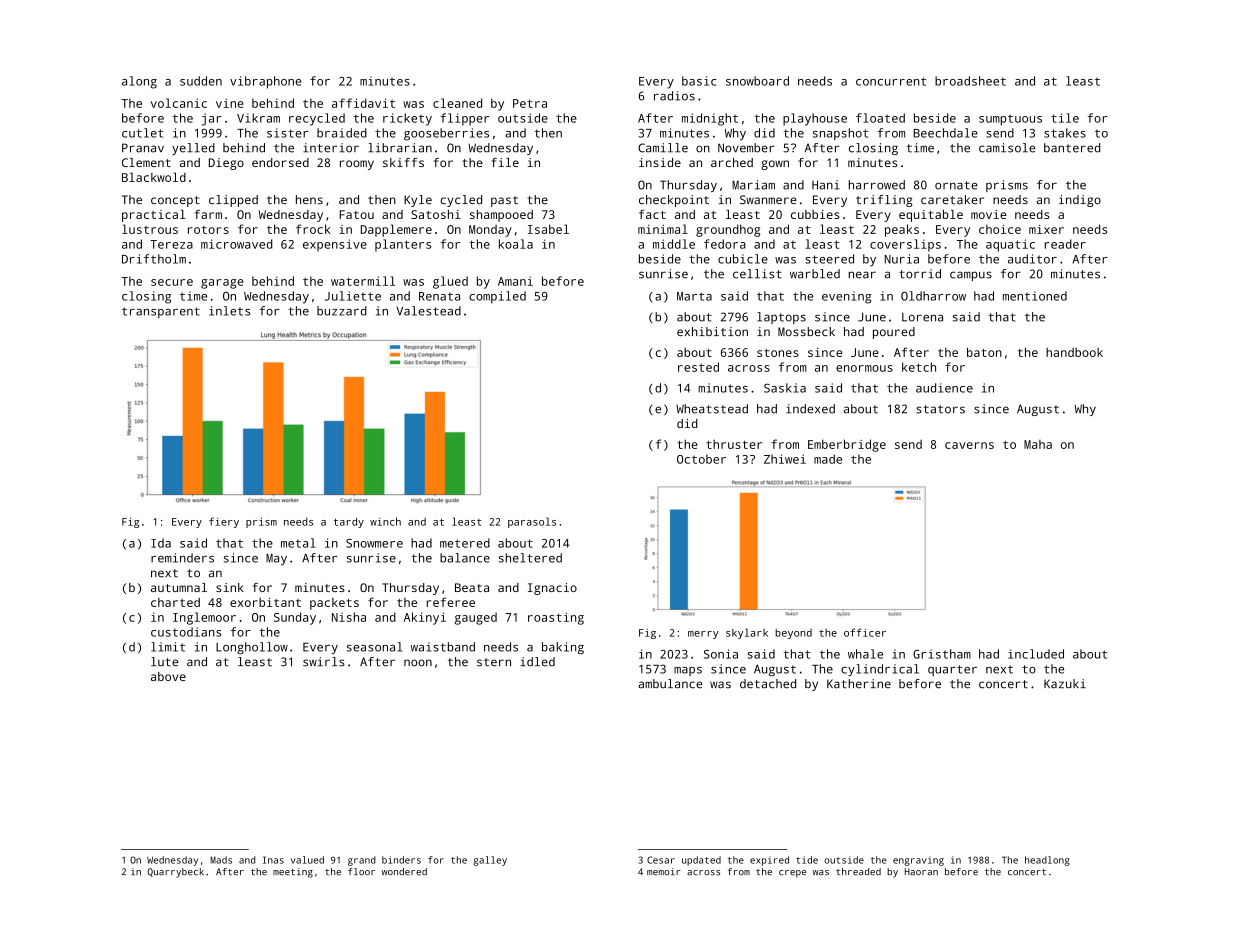 Image resolution: width=1233 pixels, height=952 pixels. Describe the element at coordinates (175, 873) in the screenshot. I see `Quarrybeck` at that location.
